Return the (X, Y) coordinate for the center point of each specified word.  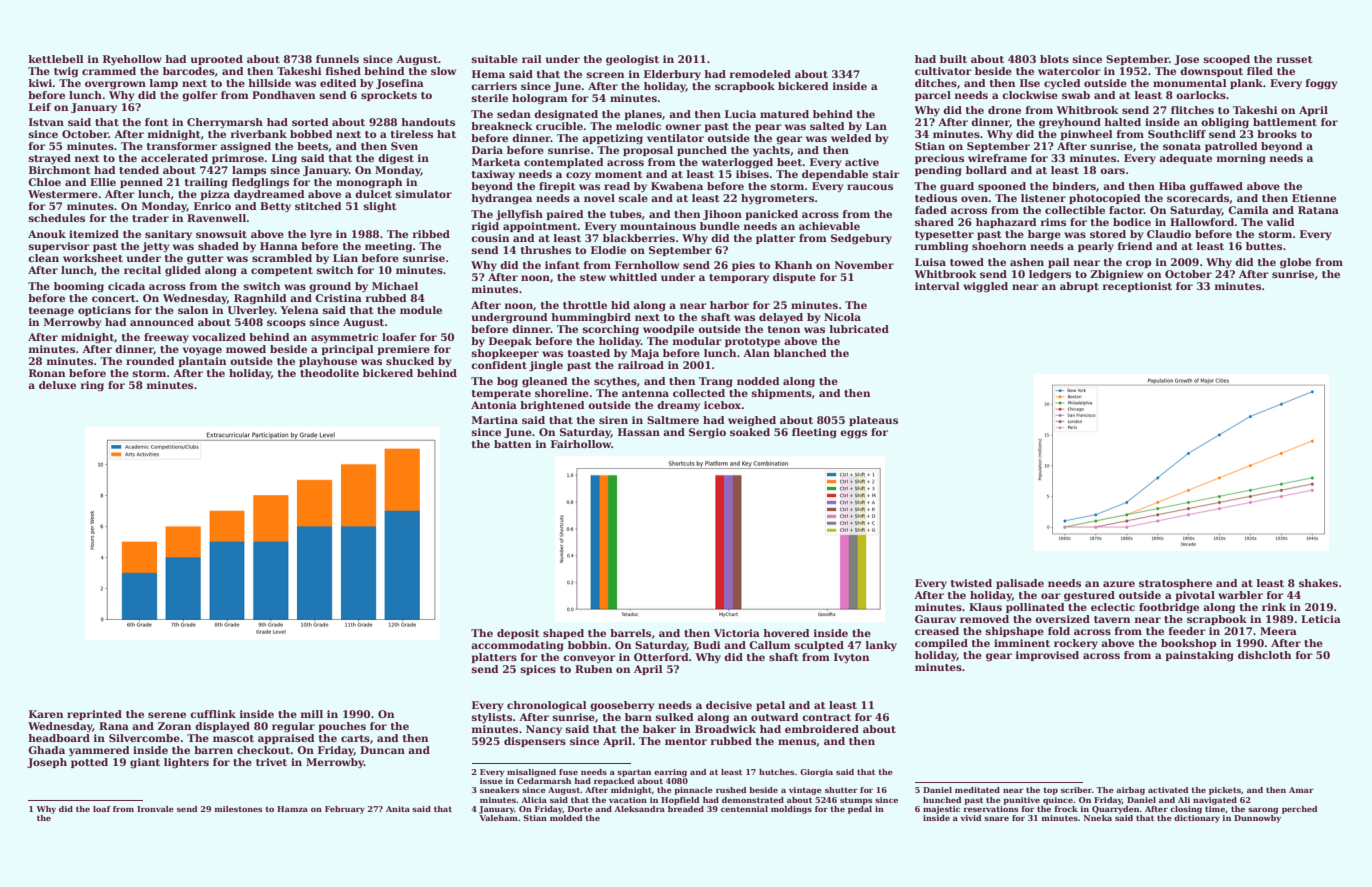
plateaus (873, 421)
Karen (46, 714)
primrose (238, 159)
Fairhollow (581, 444)
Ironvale (155, 809)
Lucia (740, 114)
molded (566, 818)
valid (1281, 222)
